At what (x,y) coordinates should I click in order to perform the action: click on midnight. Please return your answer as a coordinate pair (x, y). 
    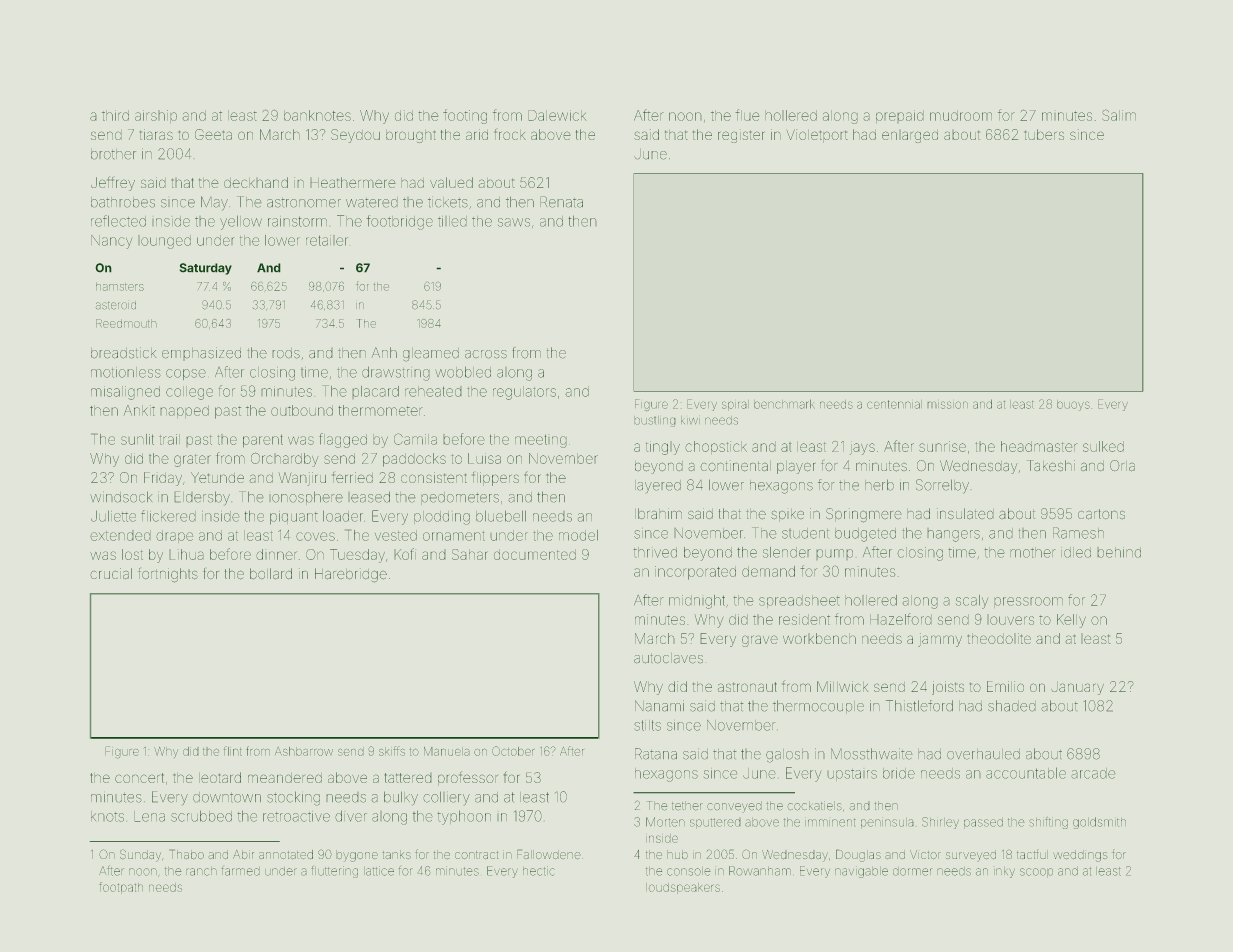
    Looking at the image, I should click on (697, 602).
